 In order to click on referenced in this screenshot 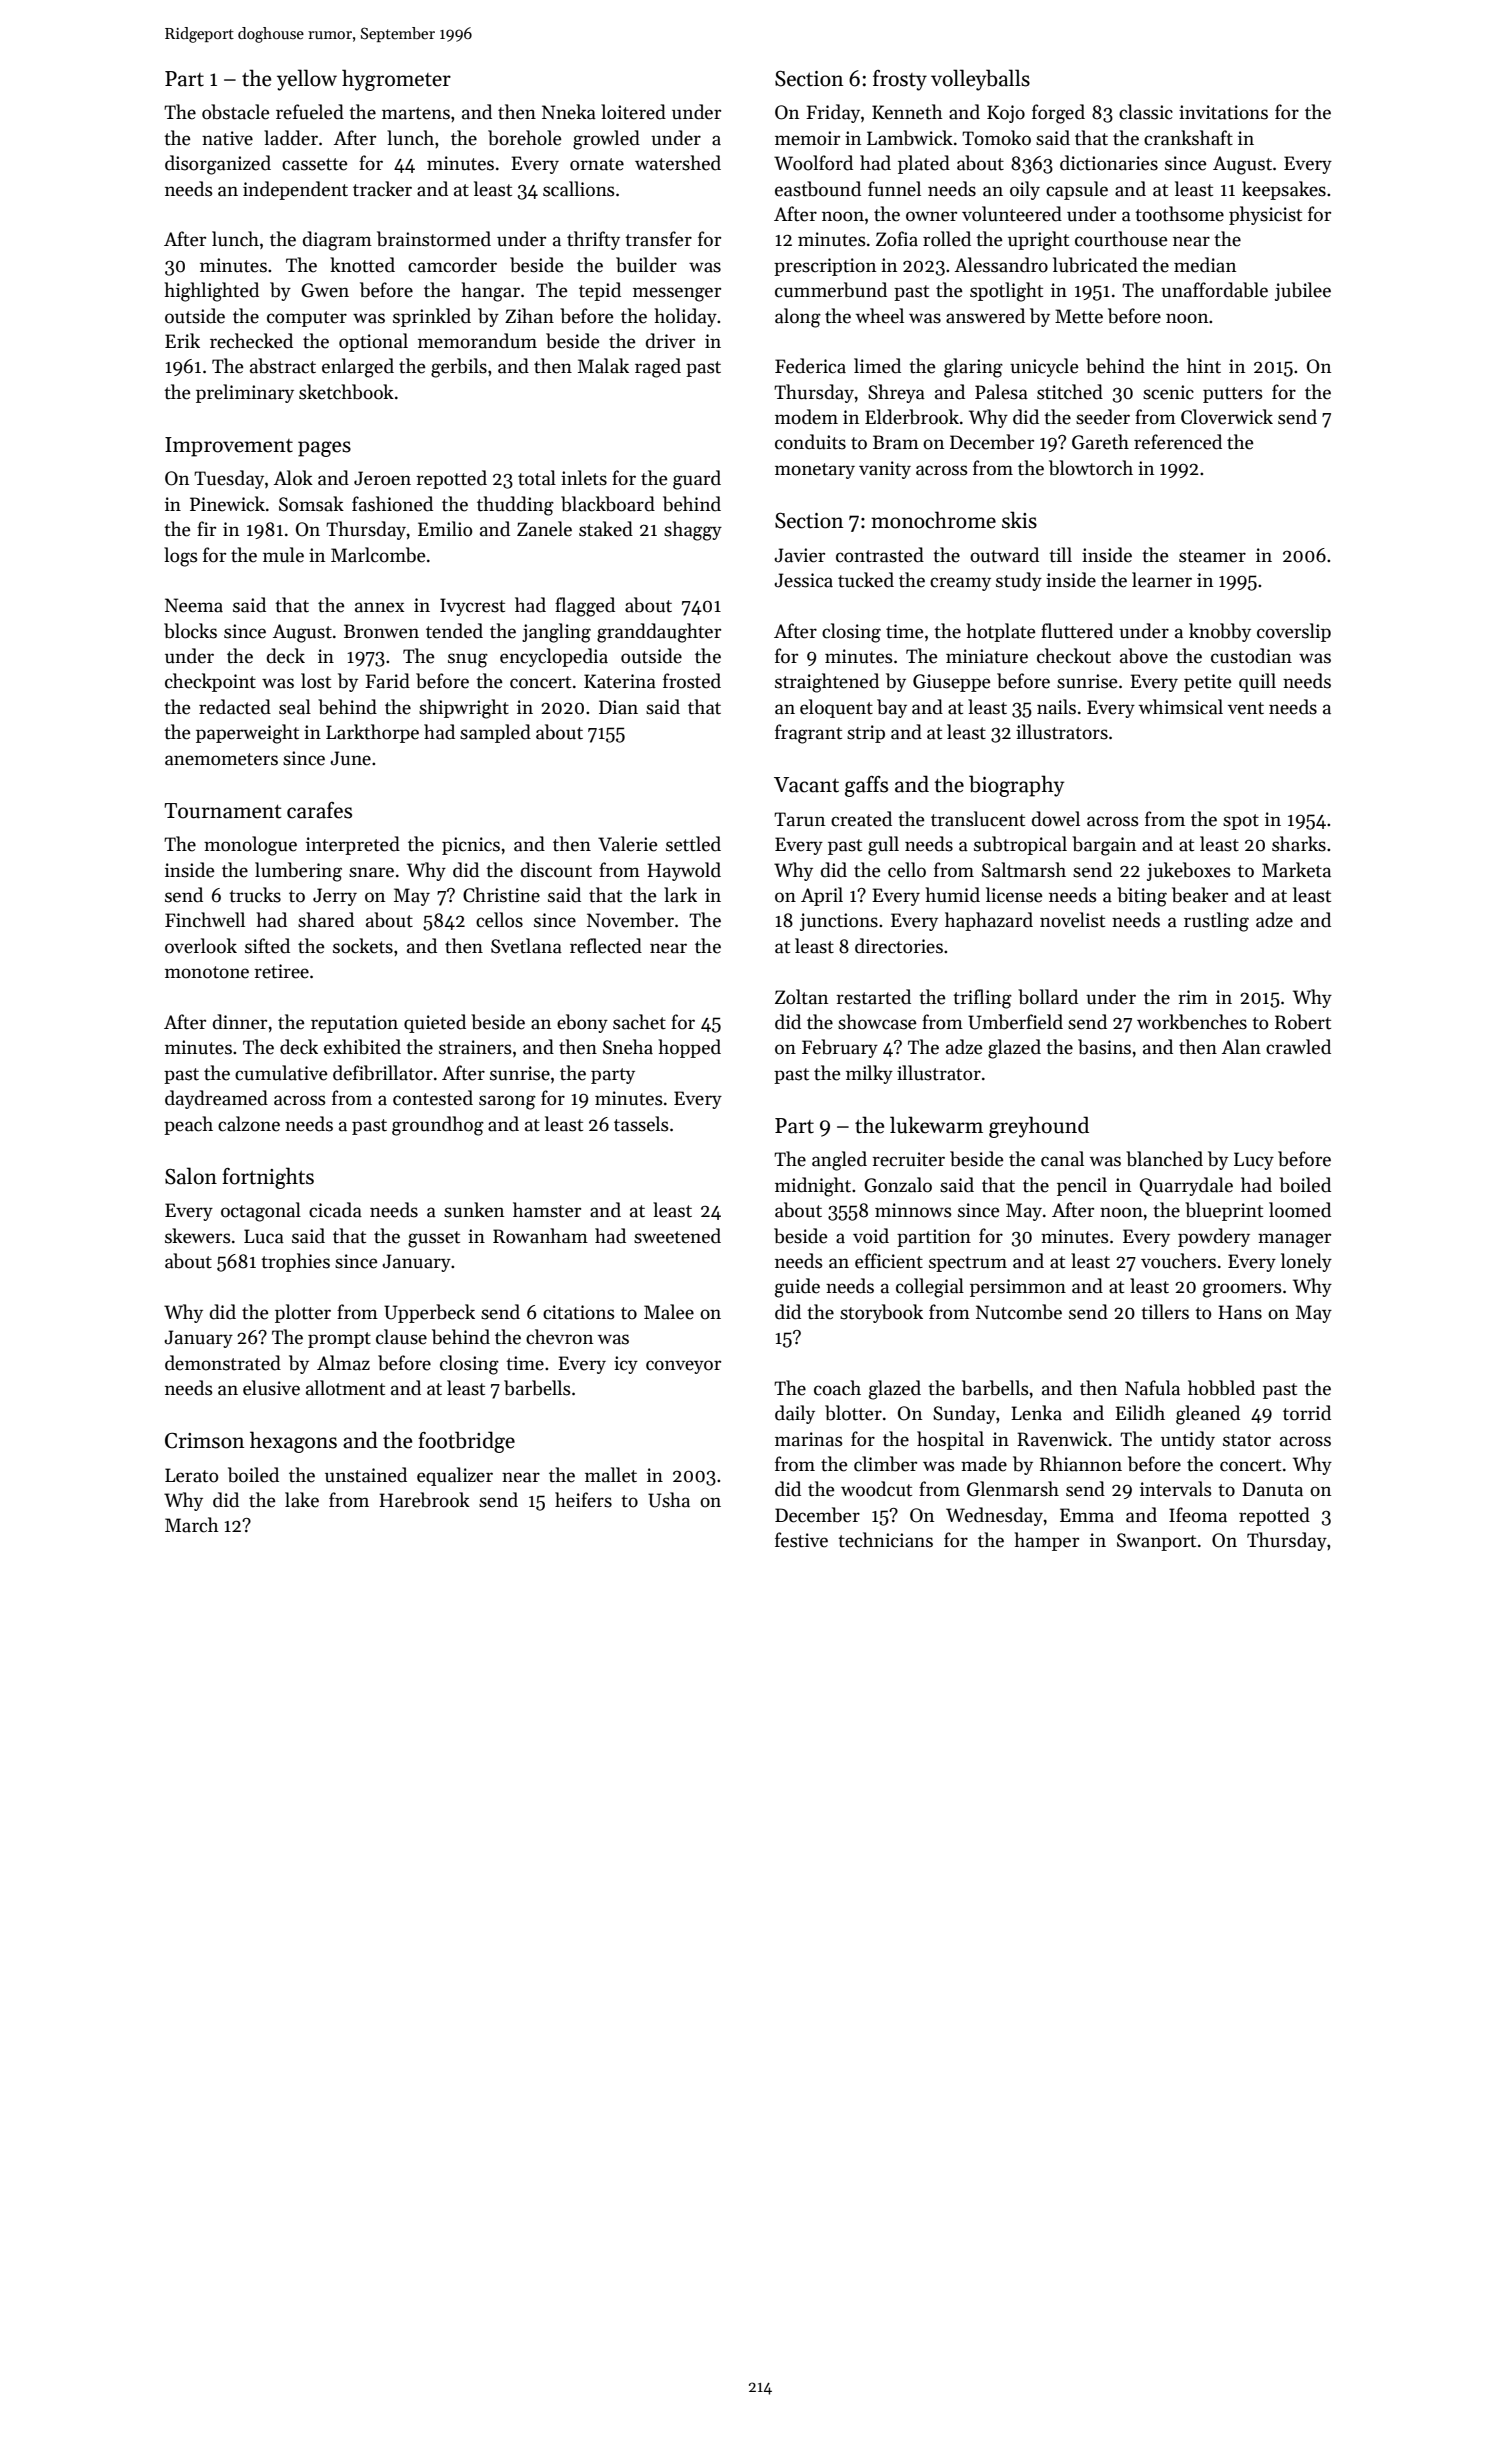, I will do `click(1178, 442)`.
